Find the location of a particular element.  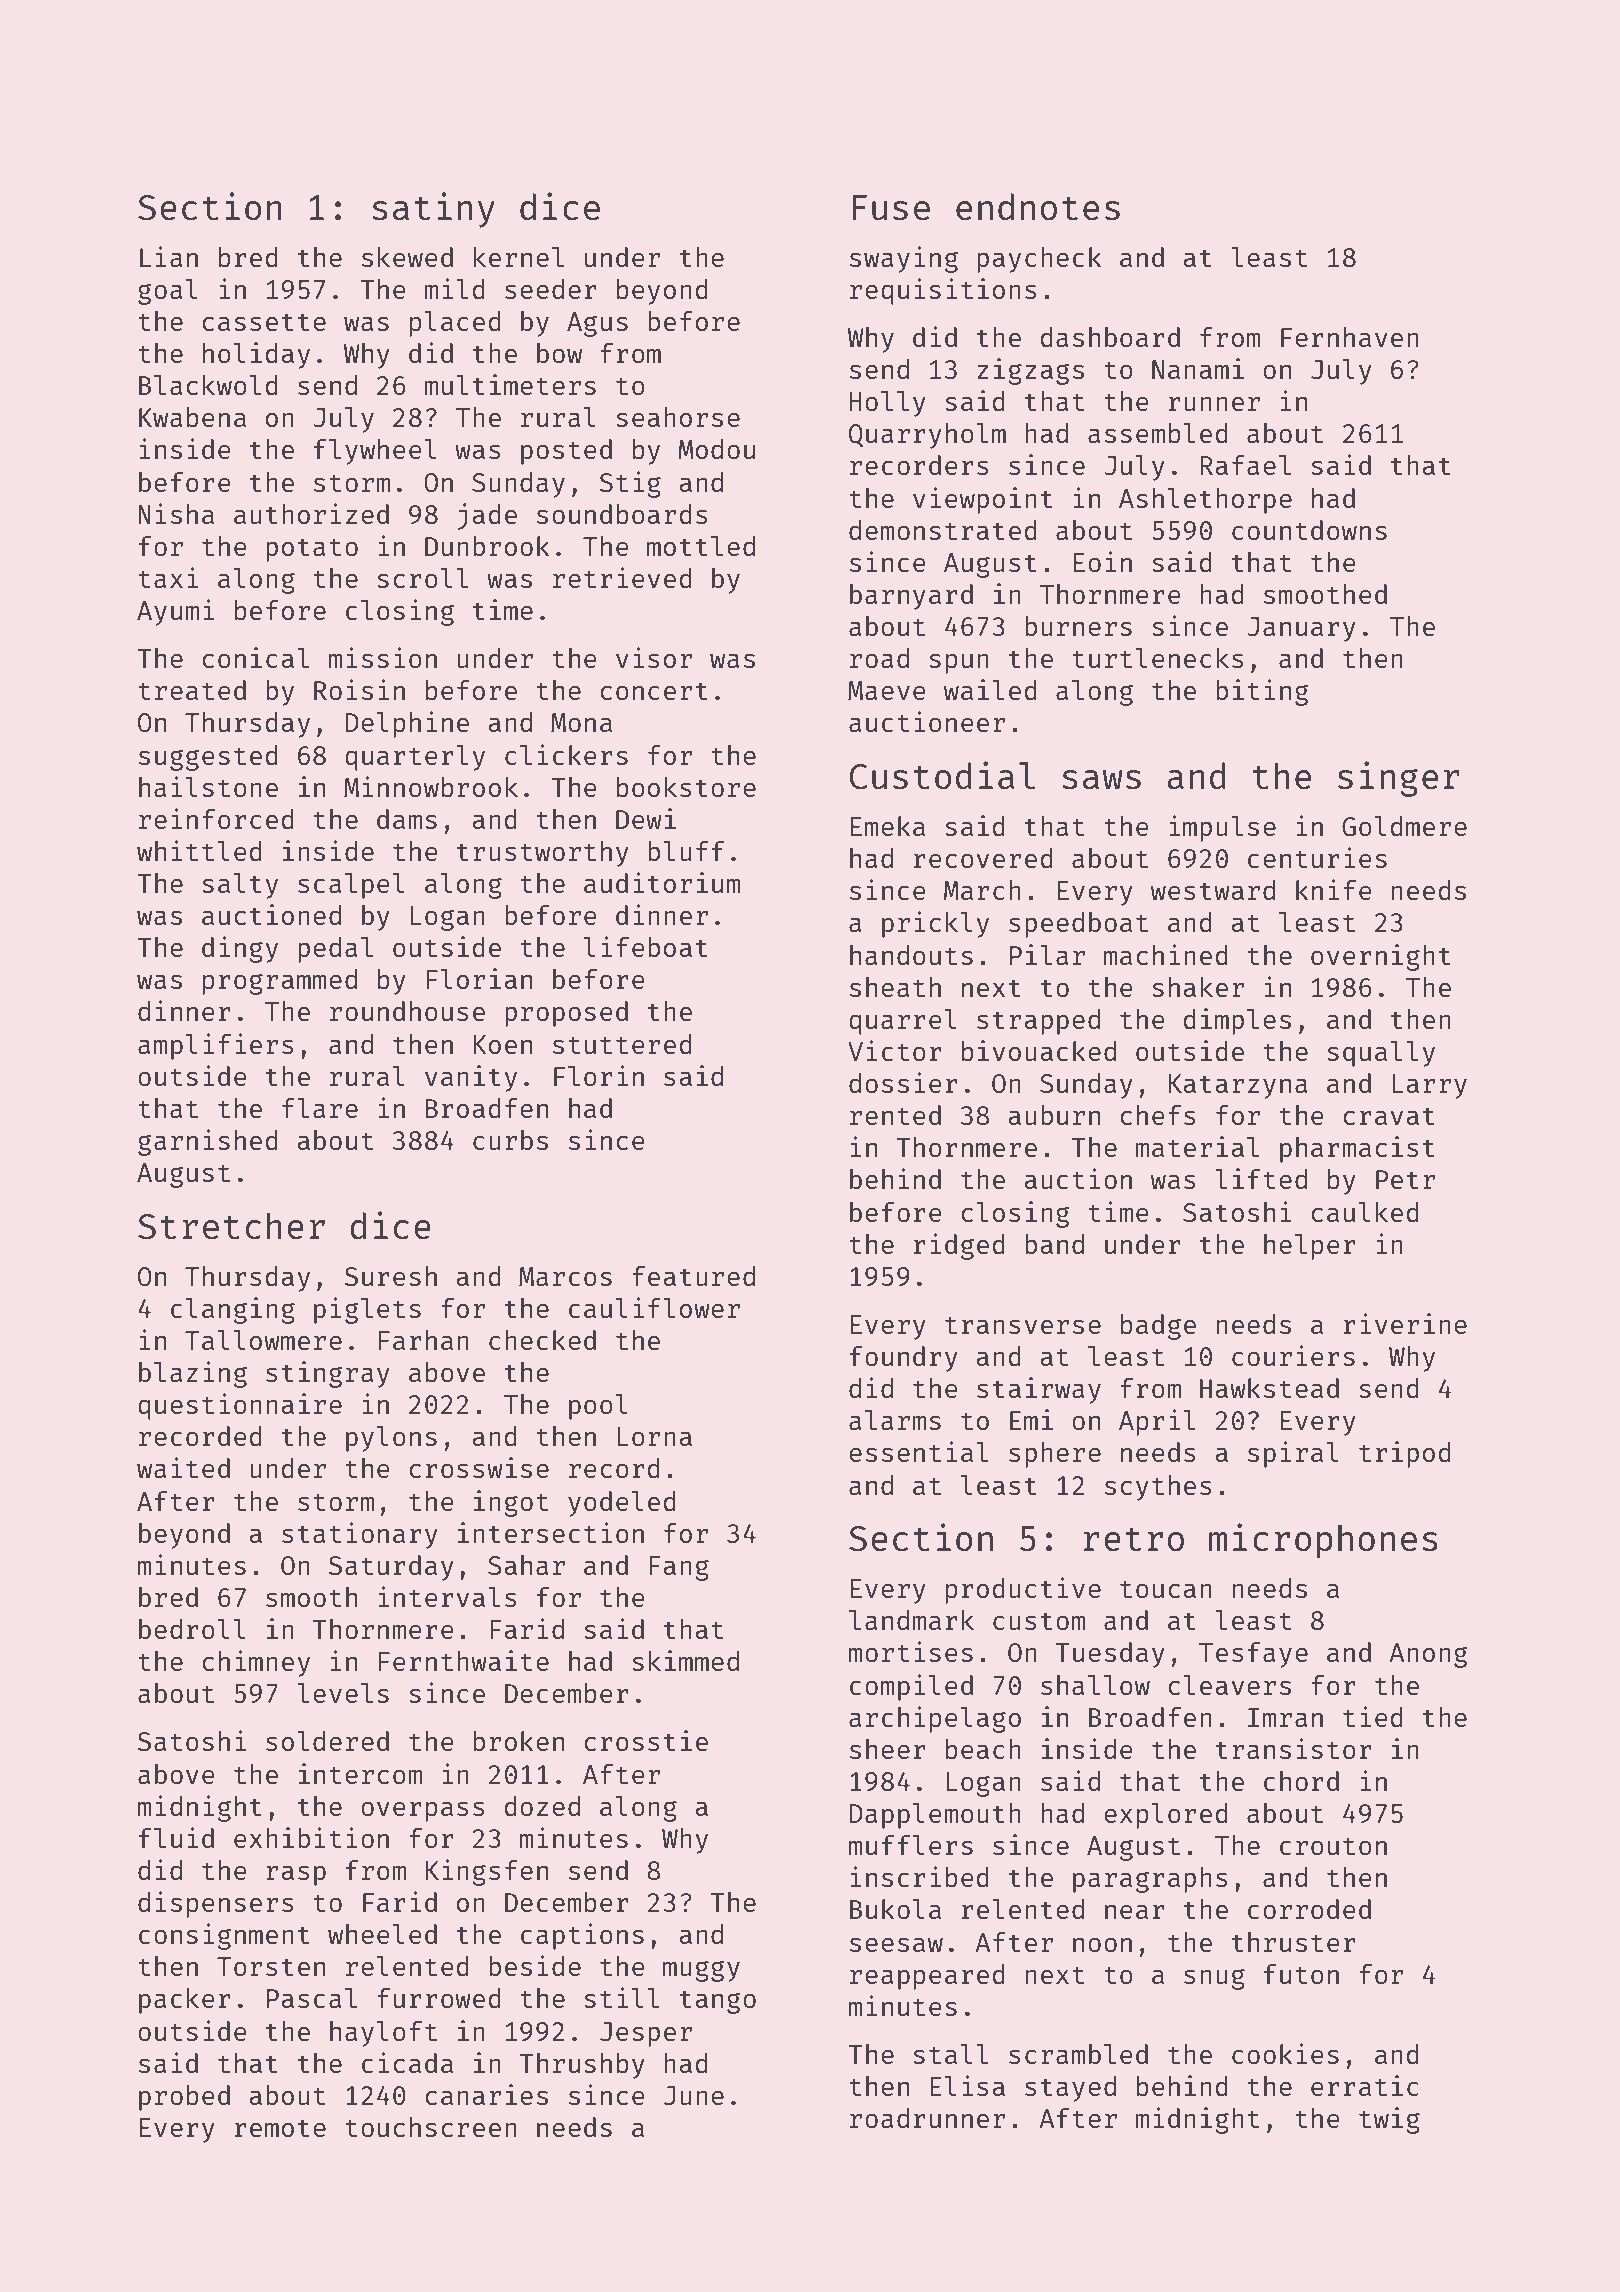

tied is located at coordinates (1373, 1716).
